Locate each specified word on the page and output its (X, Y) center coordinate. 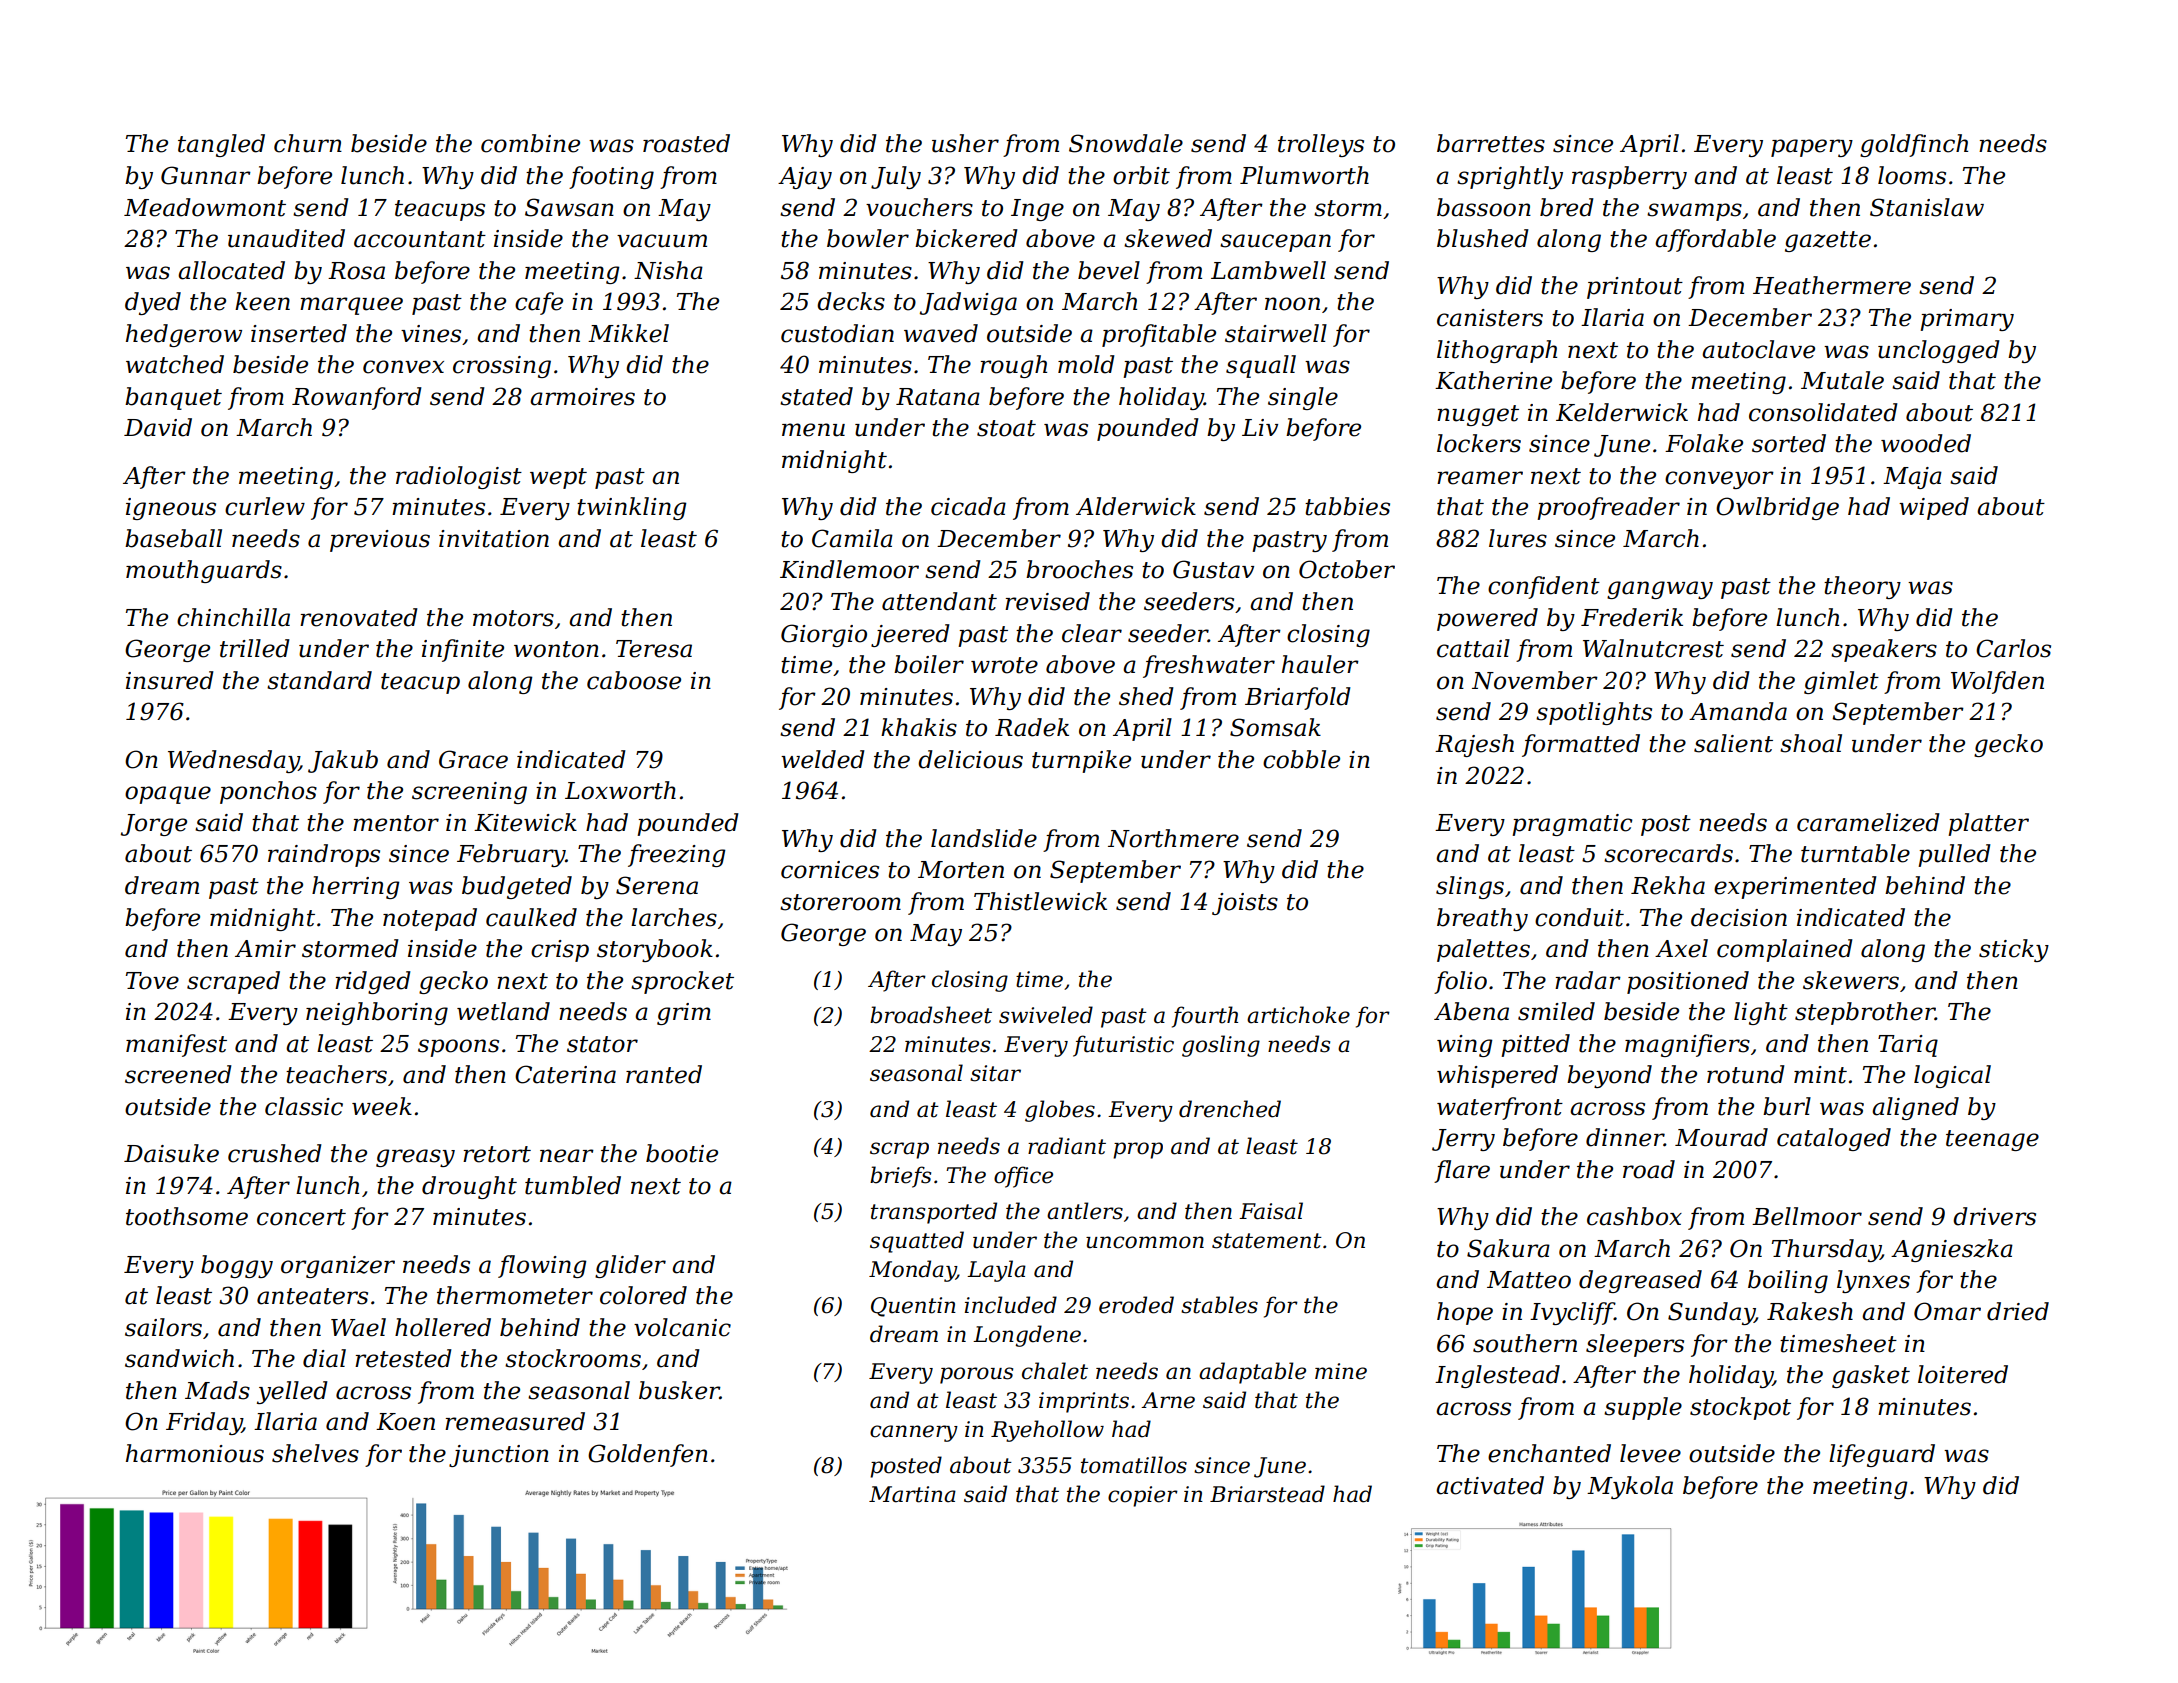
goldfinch (1914, 145)
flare (1462, 1171)
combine (530, 143)
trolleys (1321, 145)
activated (1490, 1485)
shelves (315, 1453)
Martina (912, 1494)
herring (356, 887)
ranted (664, 1074)
